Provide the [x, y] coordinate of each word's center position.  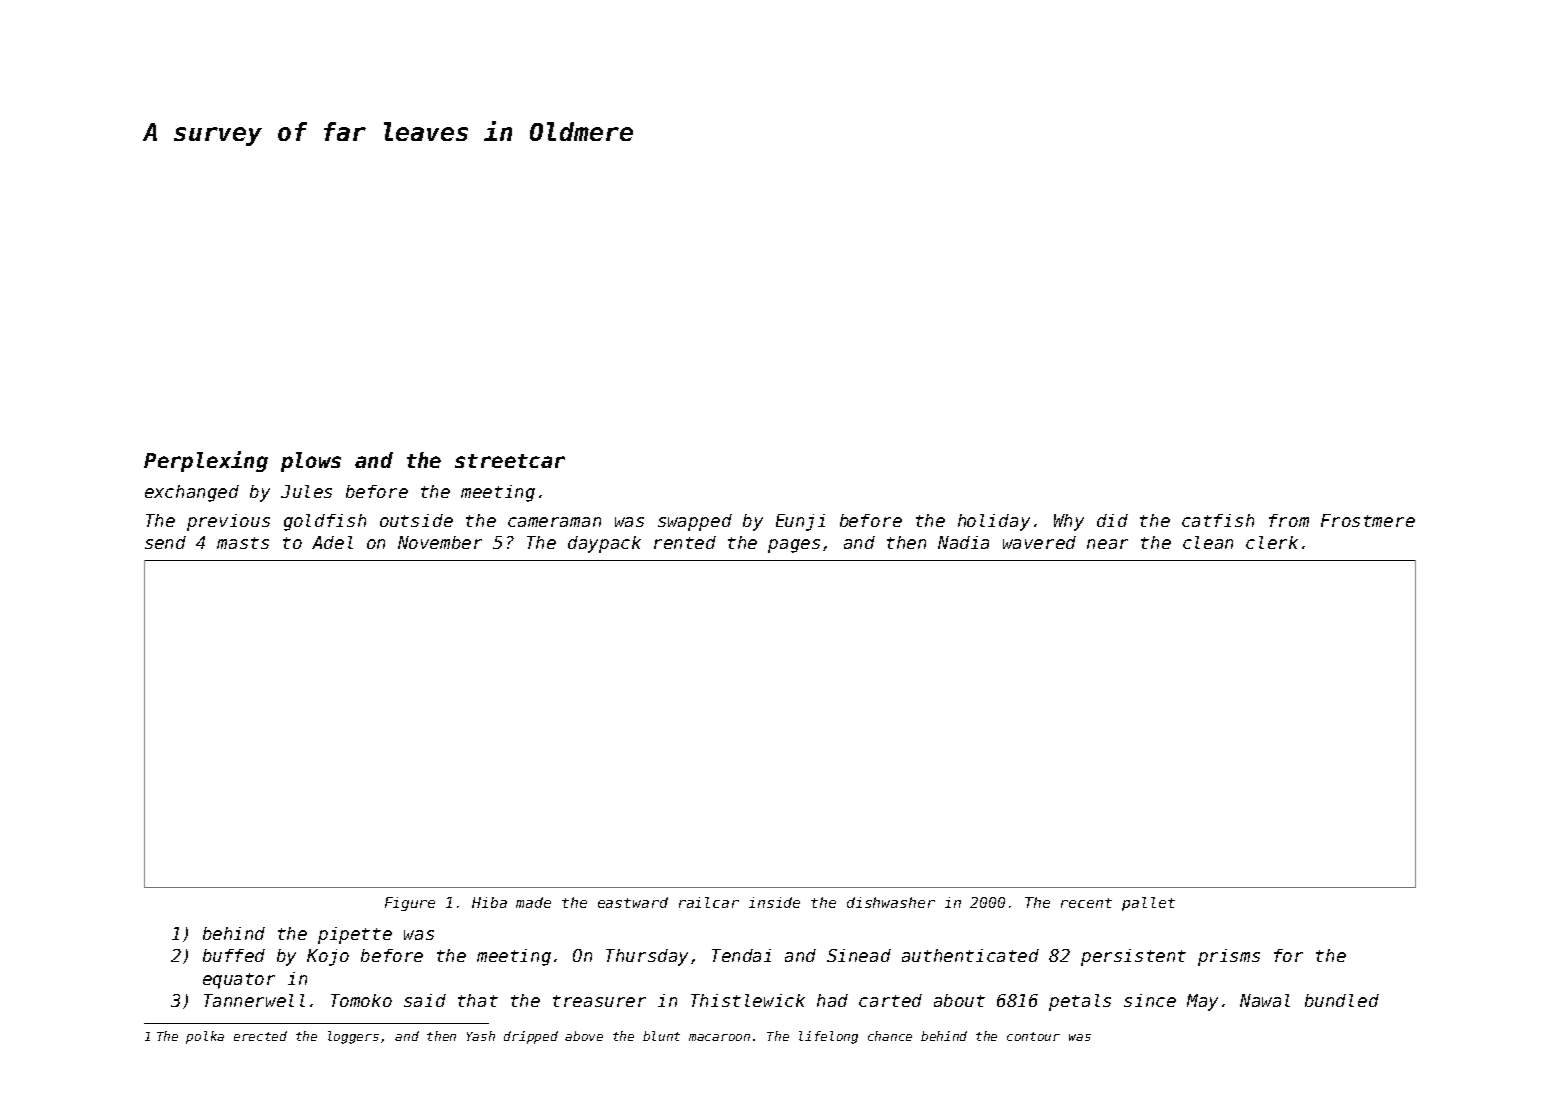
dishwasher [891, 902]
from [1289, 520]
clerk [1272, 542]
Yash [481, 1036]
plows [311, 462]
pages [794, 546]
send [165, 542]
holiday [994, 522]
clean [1208, 542]
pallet [1148, 904]
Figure [410, 904]
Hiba [489, 902]
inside [774, 902]
